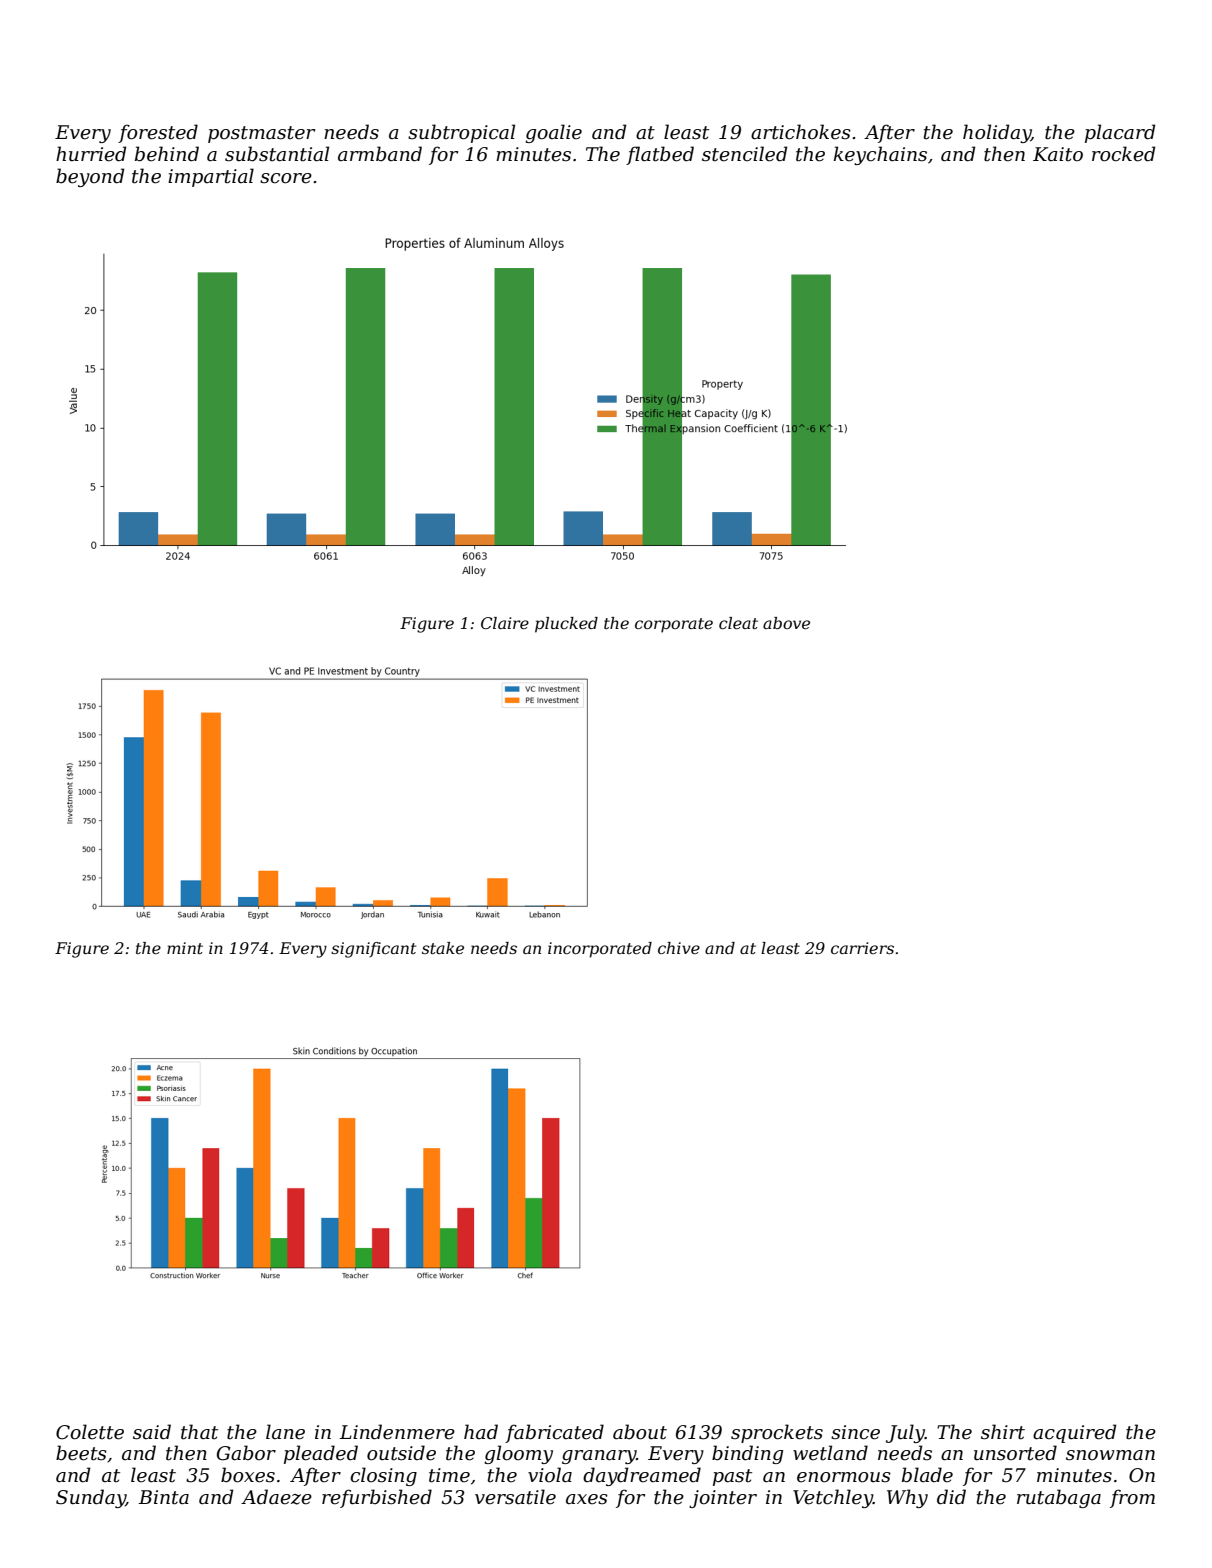  Describe the element at coordinates (211, 177) in the document. I see `impartial` at that location.
